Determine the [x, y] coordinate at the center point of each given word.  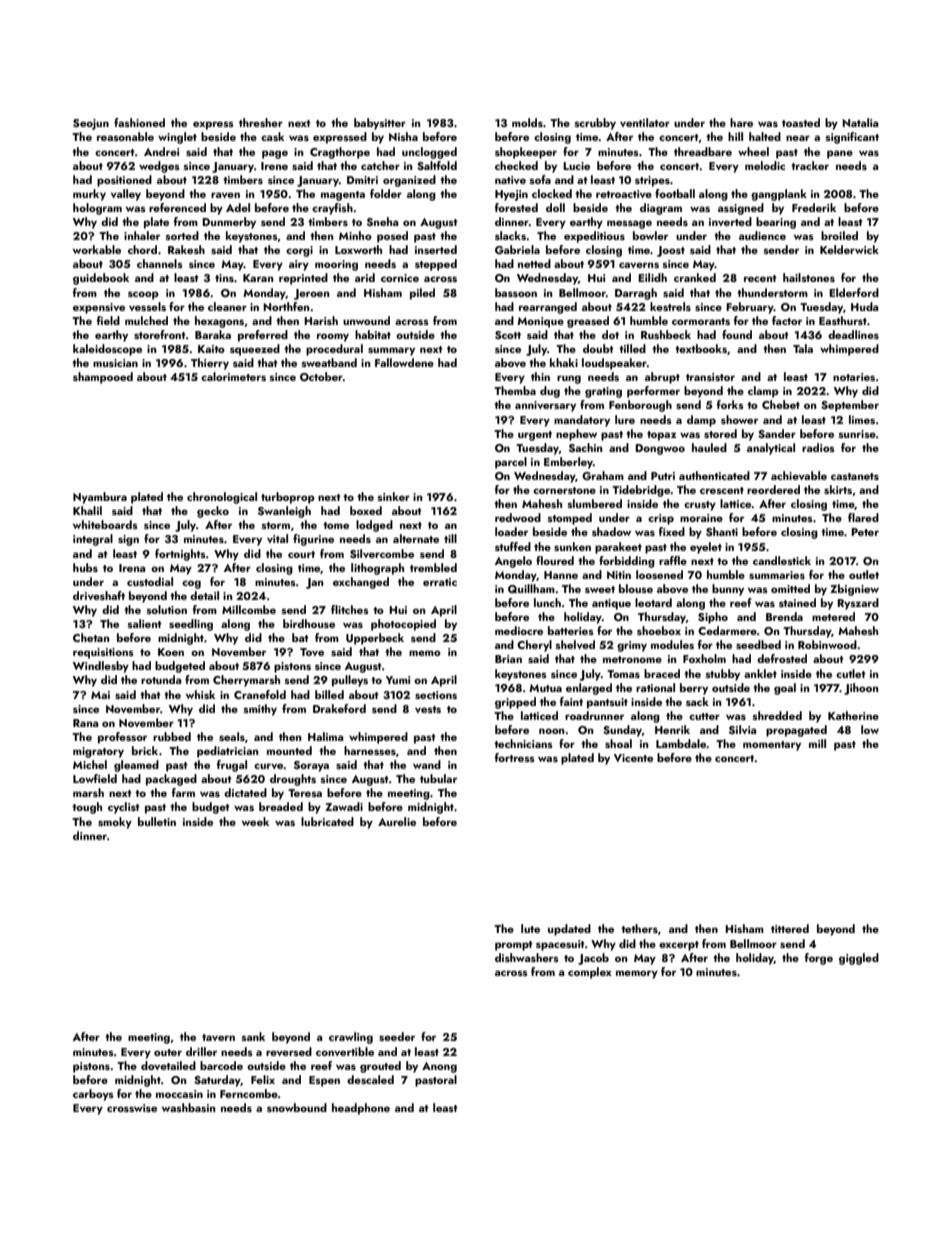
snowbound [297, 1107]
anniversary [545, 406]
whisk [200, 694]
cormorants [701, 321]
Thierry [210, 364]
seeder [397, 1036]
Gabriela [517, 249]
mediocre [519, 630]
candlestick [782, 560]
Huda [864, 306]
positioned [124, 181]
